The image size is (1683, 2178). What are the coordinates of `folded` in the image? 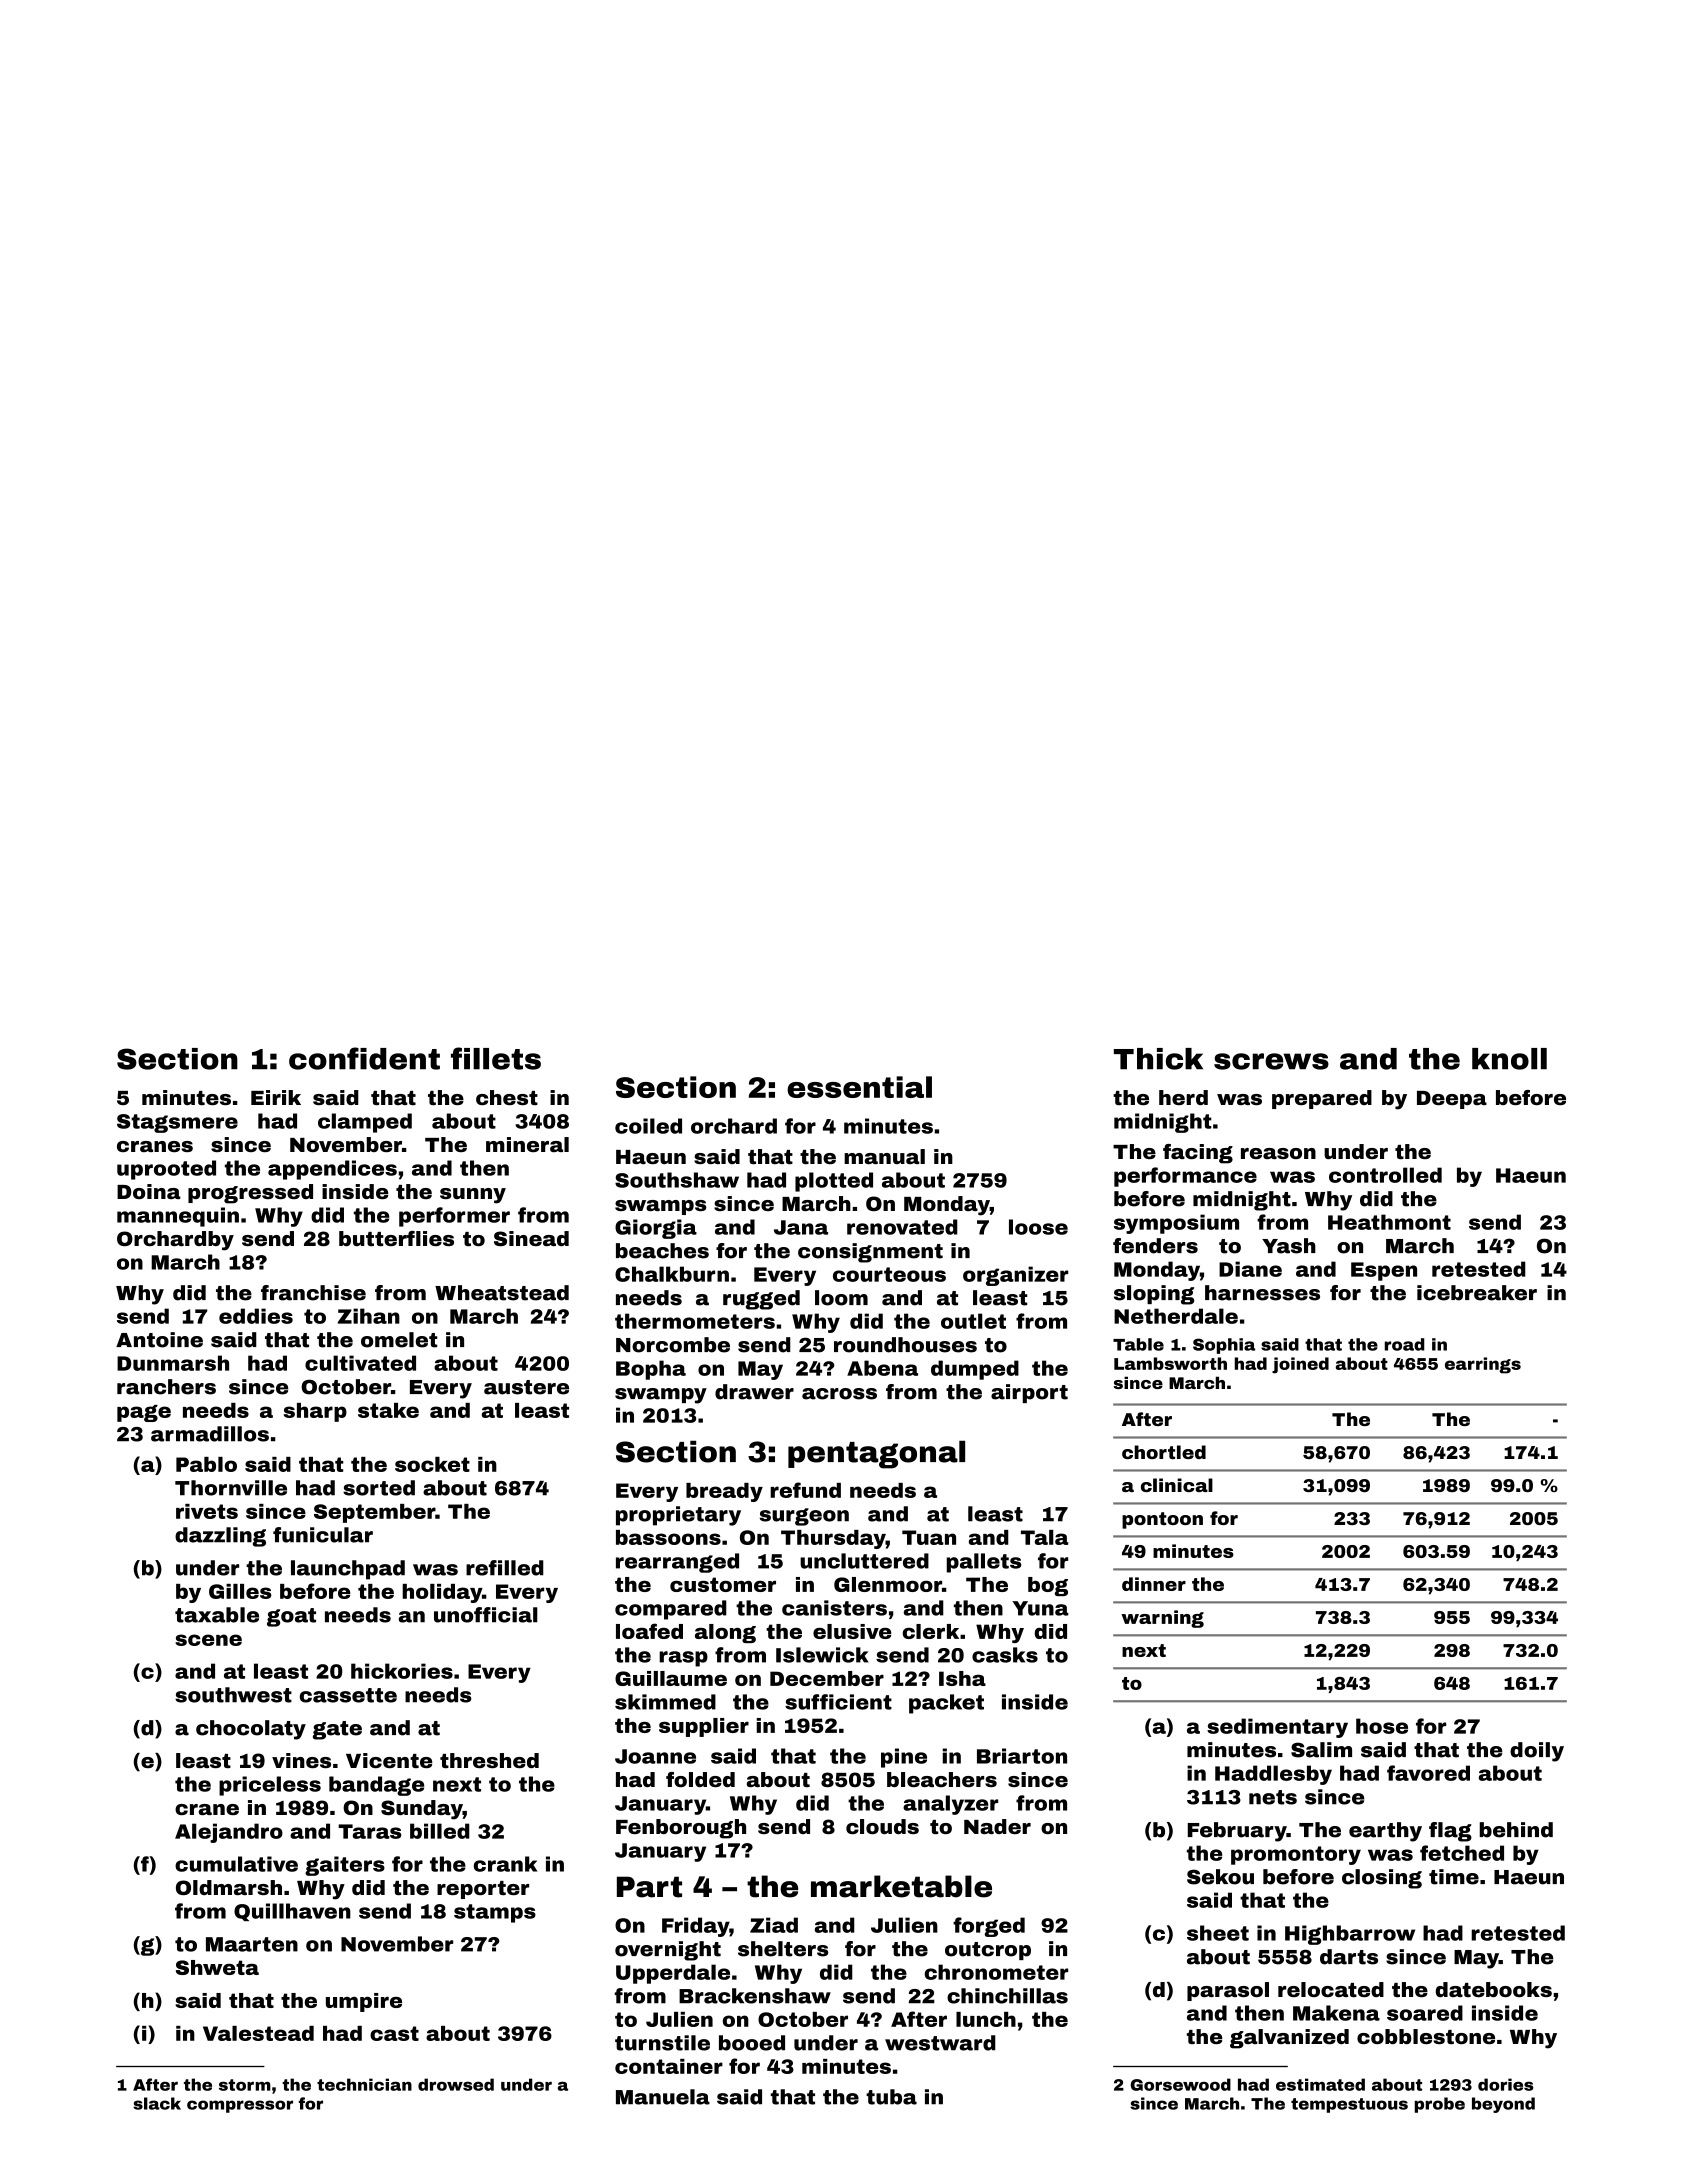 It's located at (700, 1779).
